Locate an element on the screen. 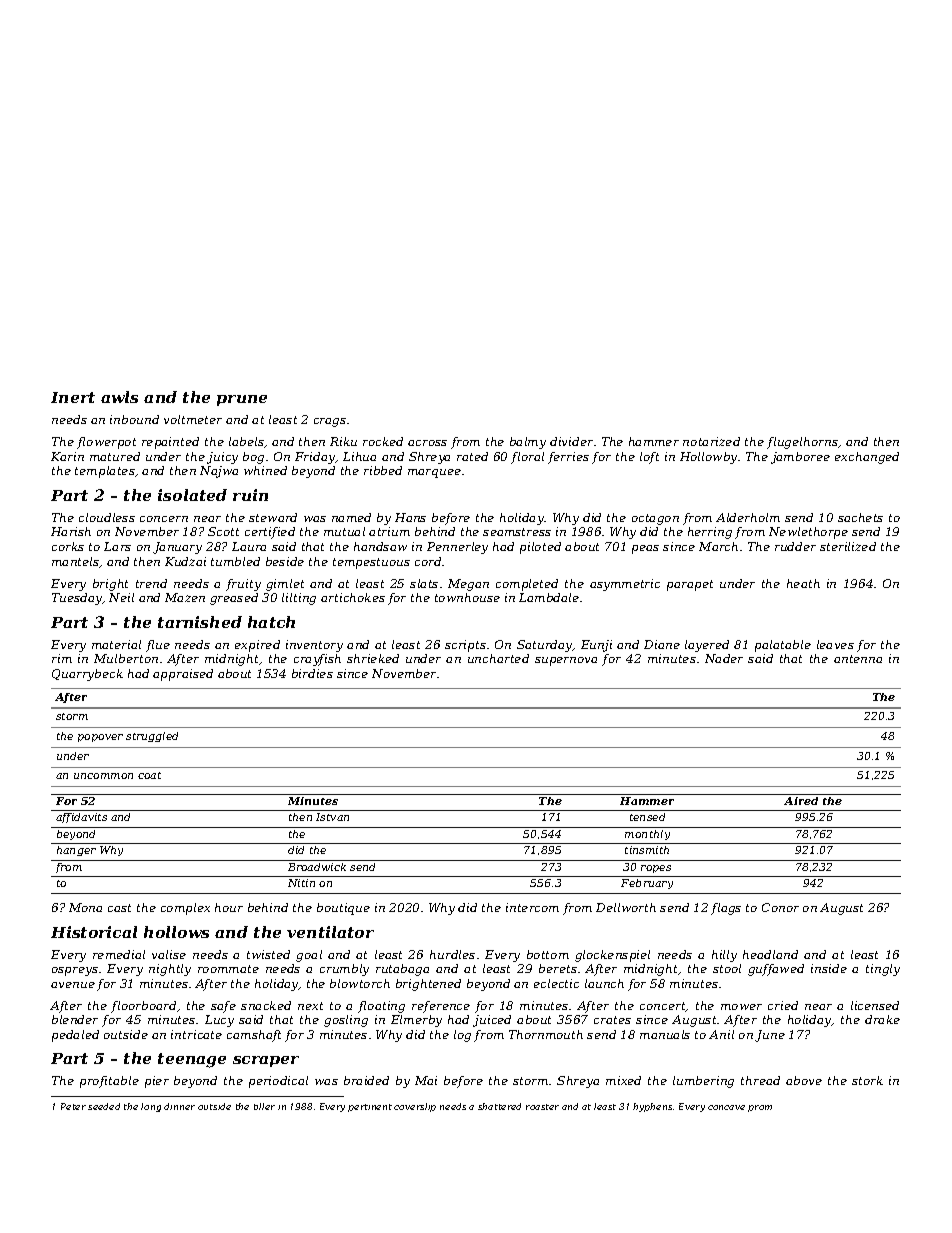  coverslip is located at coordinates (415, 1107).
